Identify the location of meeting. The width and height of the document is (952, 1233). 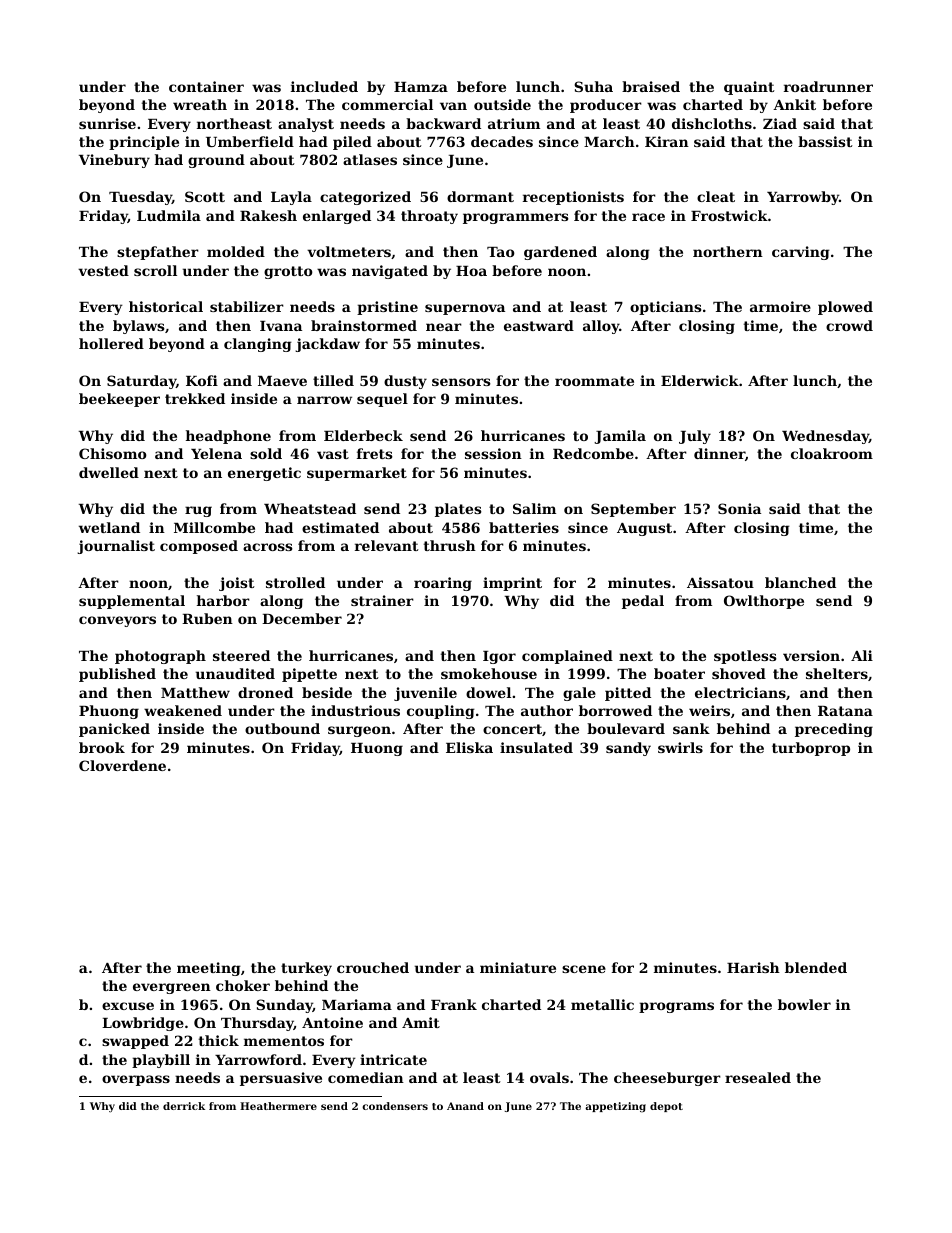
(209, 969).
